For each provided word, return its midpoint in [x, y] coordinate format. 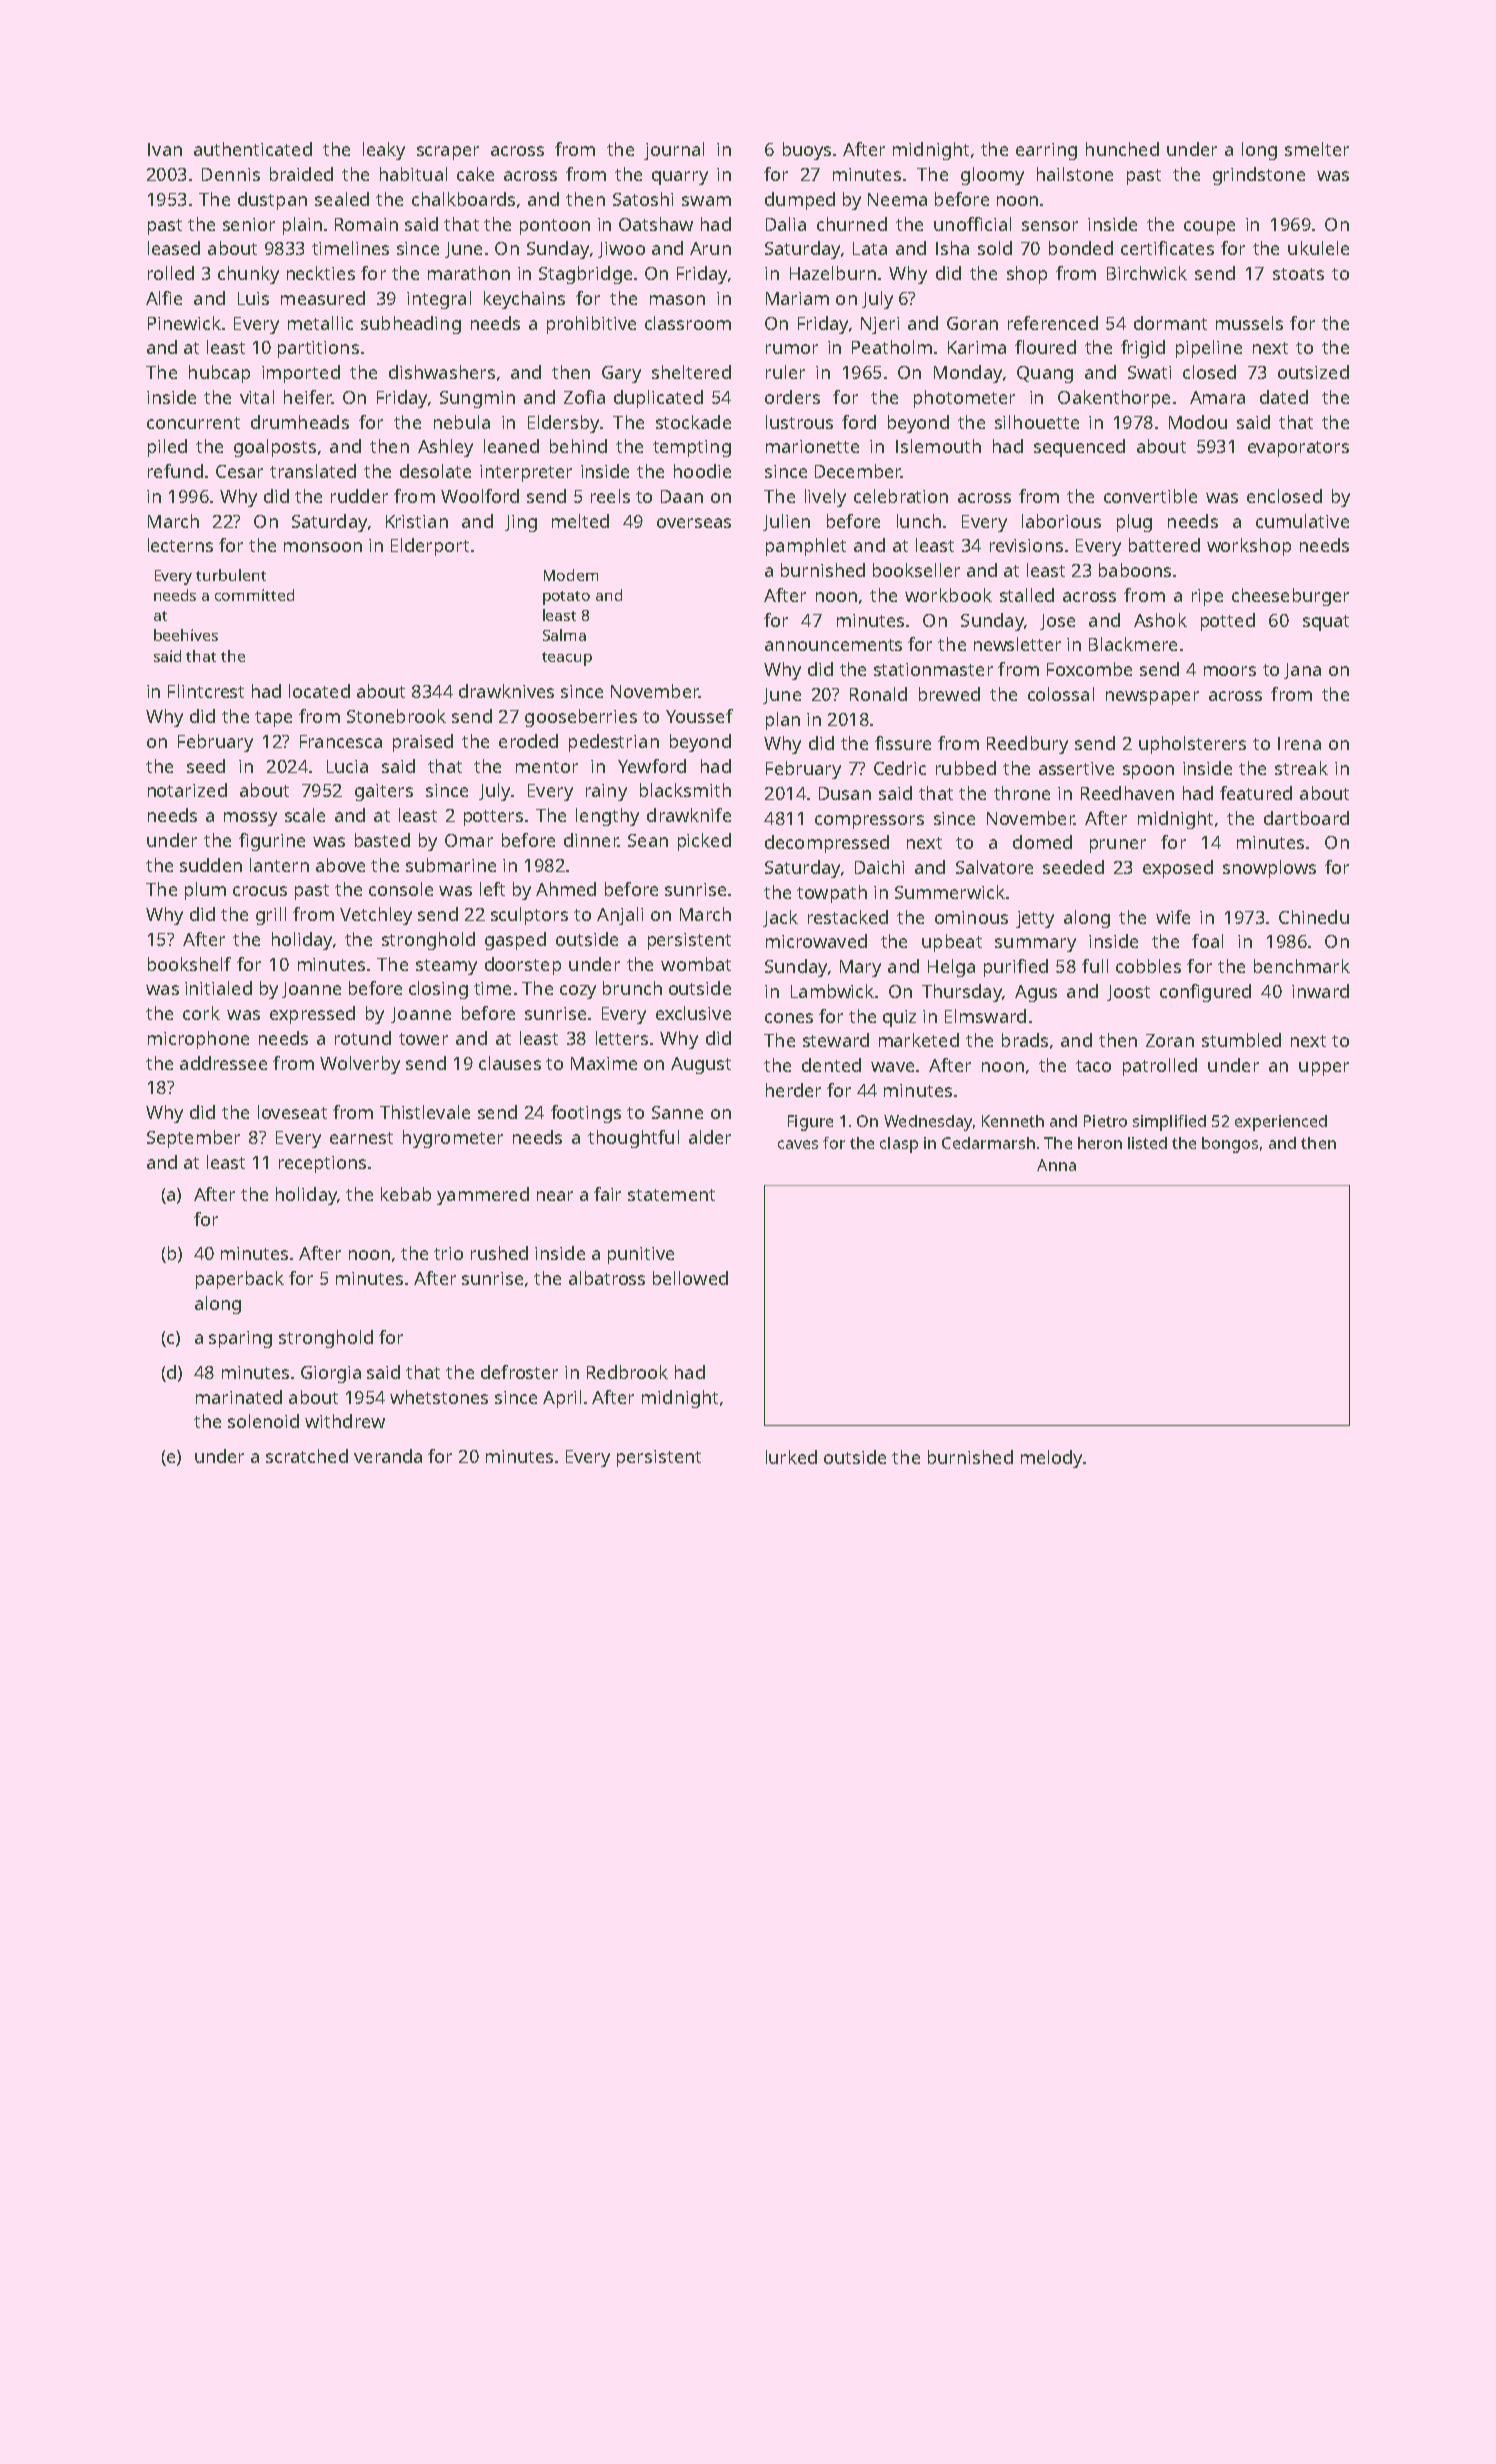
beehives [186, 635]
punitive [641, 1255]
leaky [384, 151]
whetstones [439, 1397]
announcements [833, 645]
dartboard [1306, 818]
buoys [807, 151]
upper [1324, 1069]
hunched [1122, 149]
